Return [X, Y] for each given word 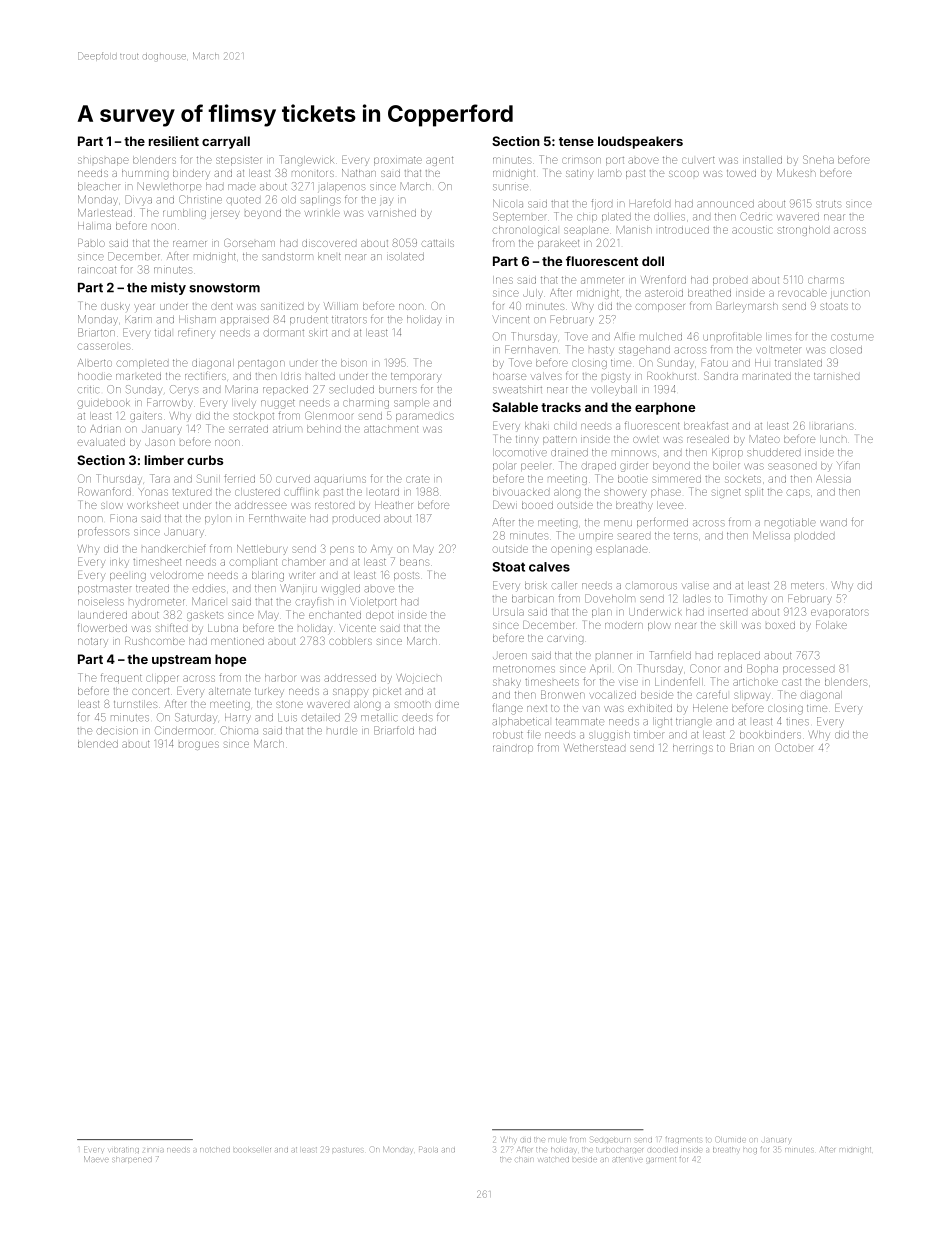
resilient [174, 141]
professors [103, 532]
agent [439, 161]
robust [508, 735]
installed [762, 160]
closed [846, 350]
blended [98, 744]
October [794, 747]
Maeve [96, 1159]
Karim [139, 319]
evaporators [840, 613]
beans [414, 562]
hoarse [509, 376]
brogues [199, 745]
